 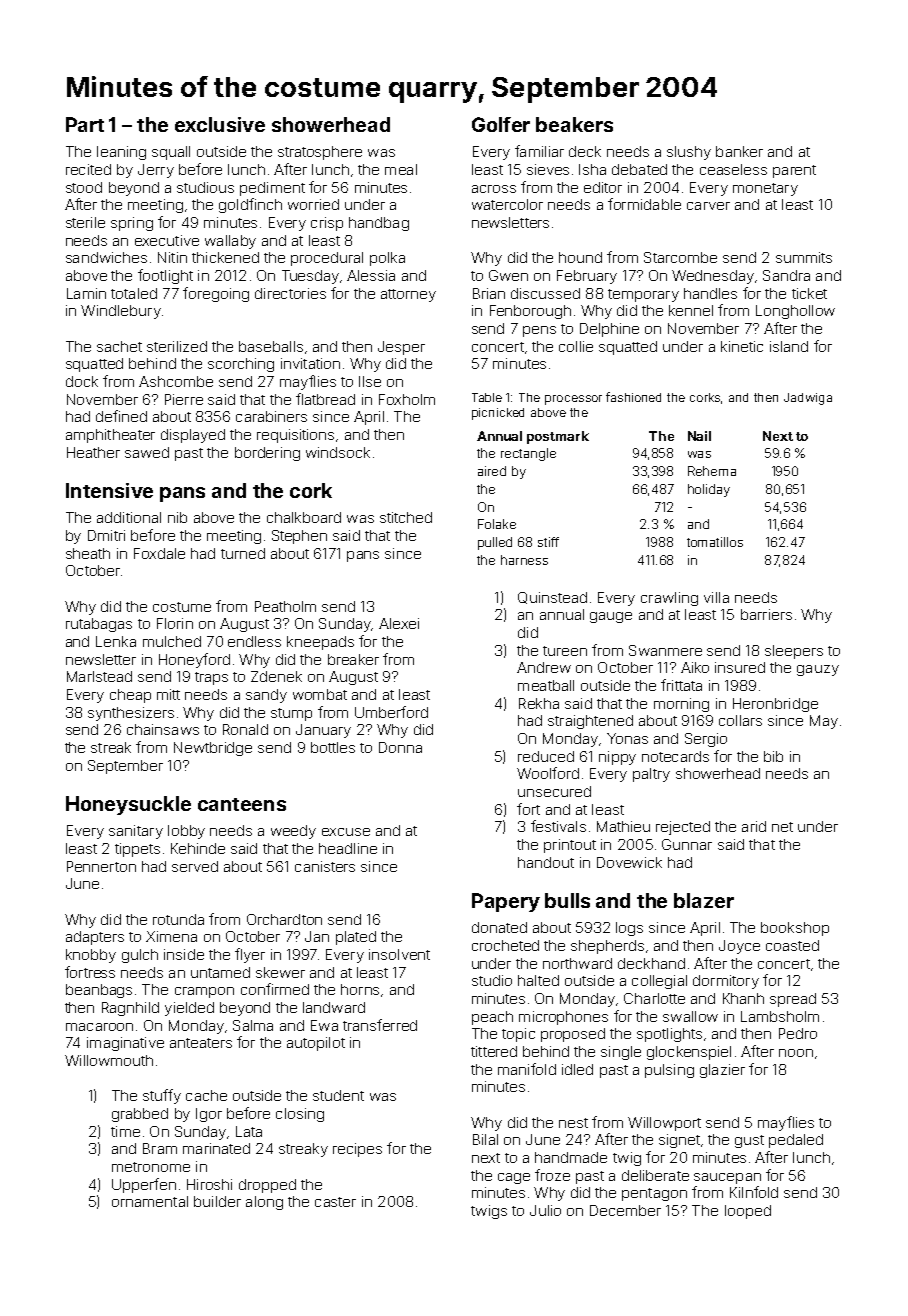 What do you see at coordinates (766, 614) in the page?
I see `barriers` at bounding box center [766, 614].
